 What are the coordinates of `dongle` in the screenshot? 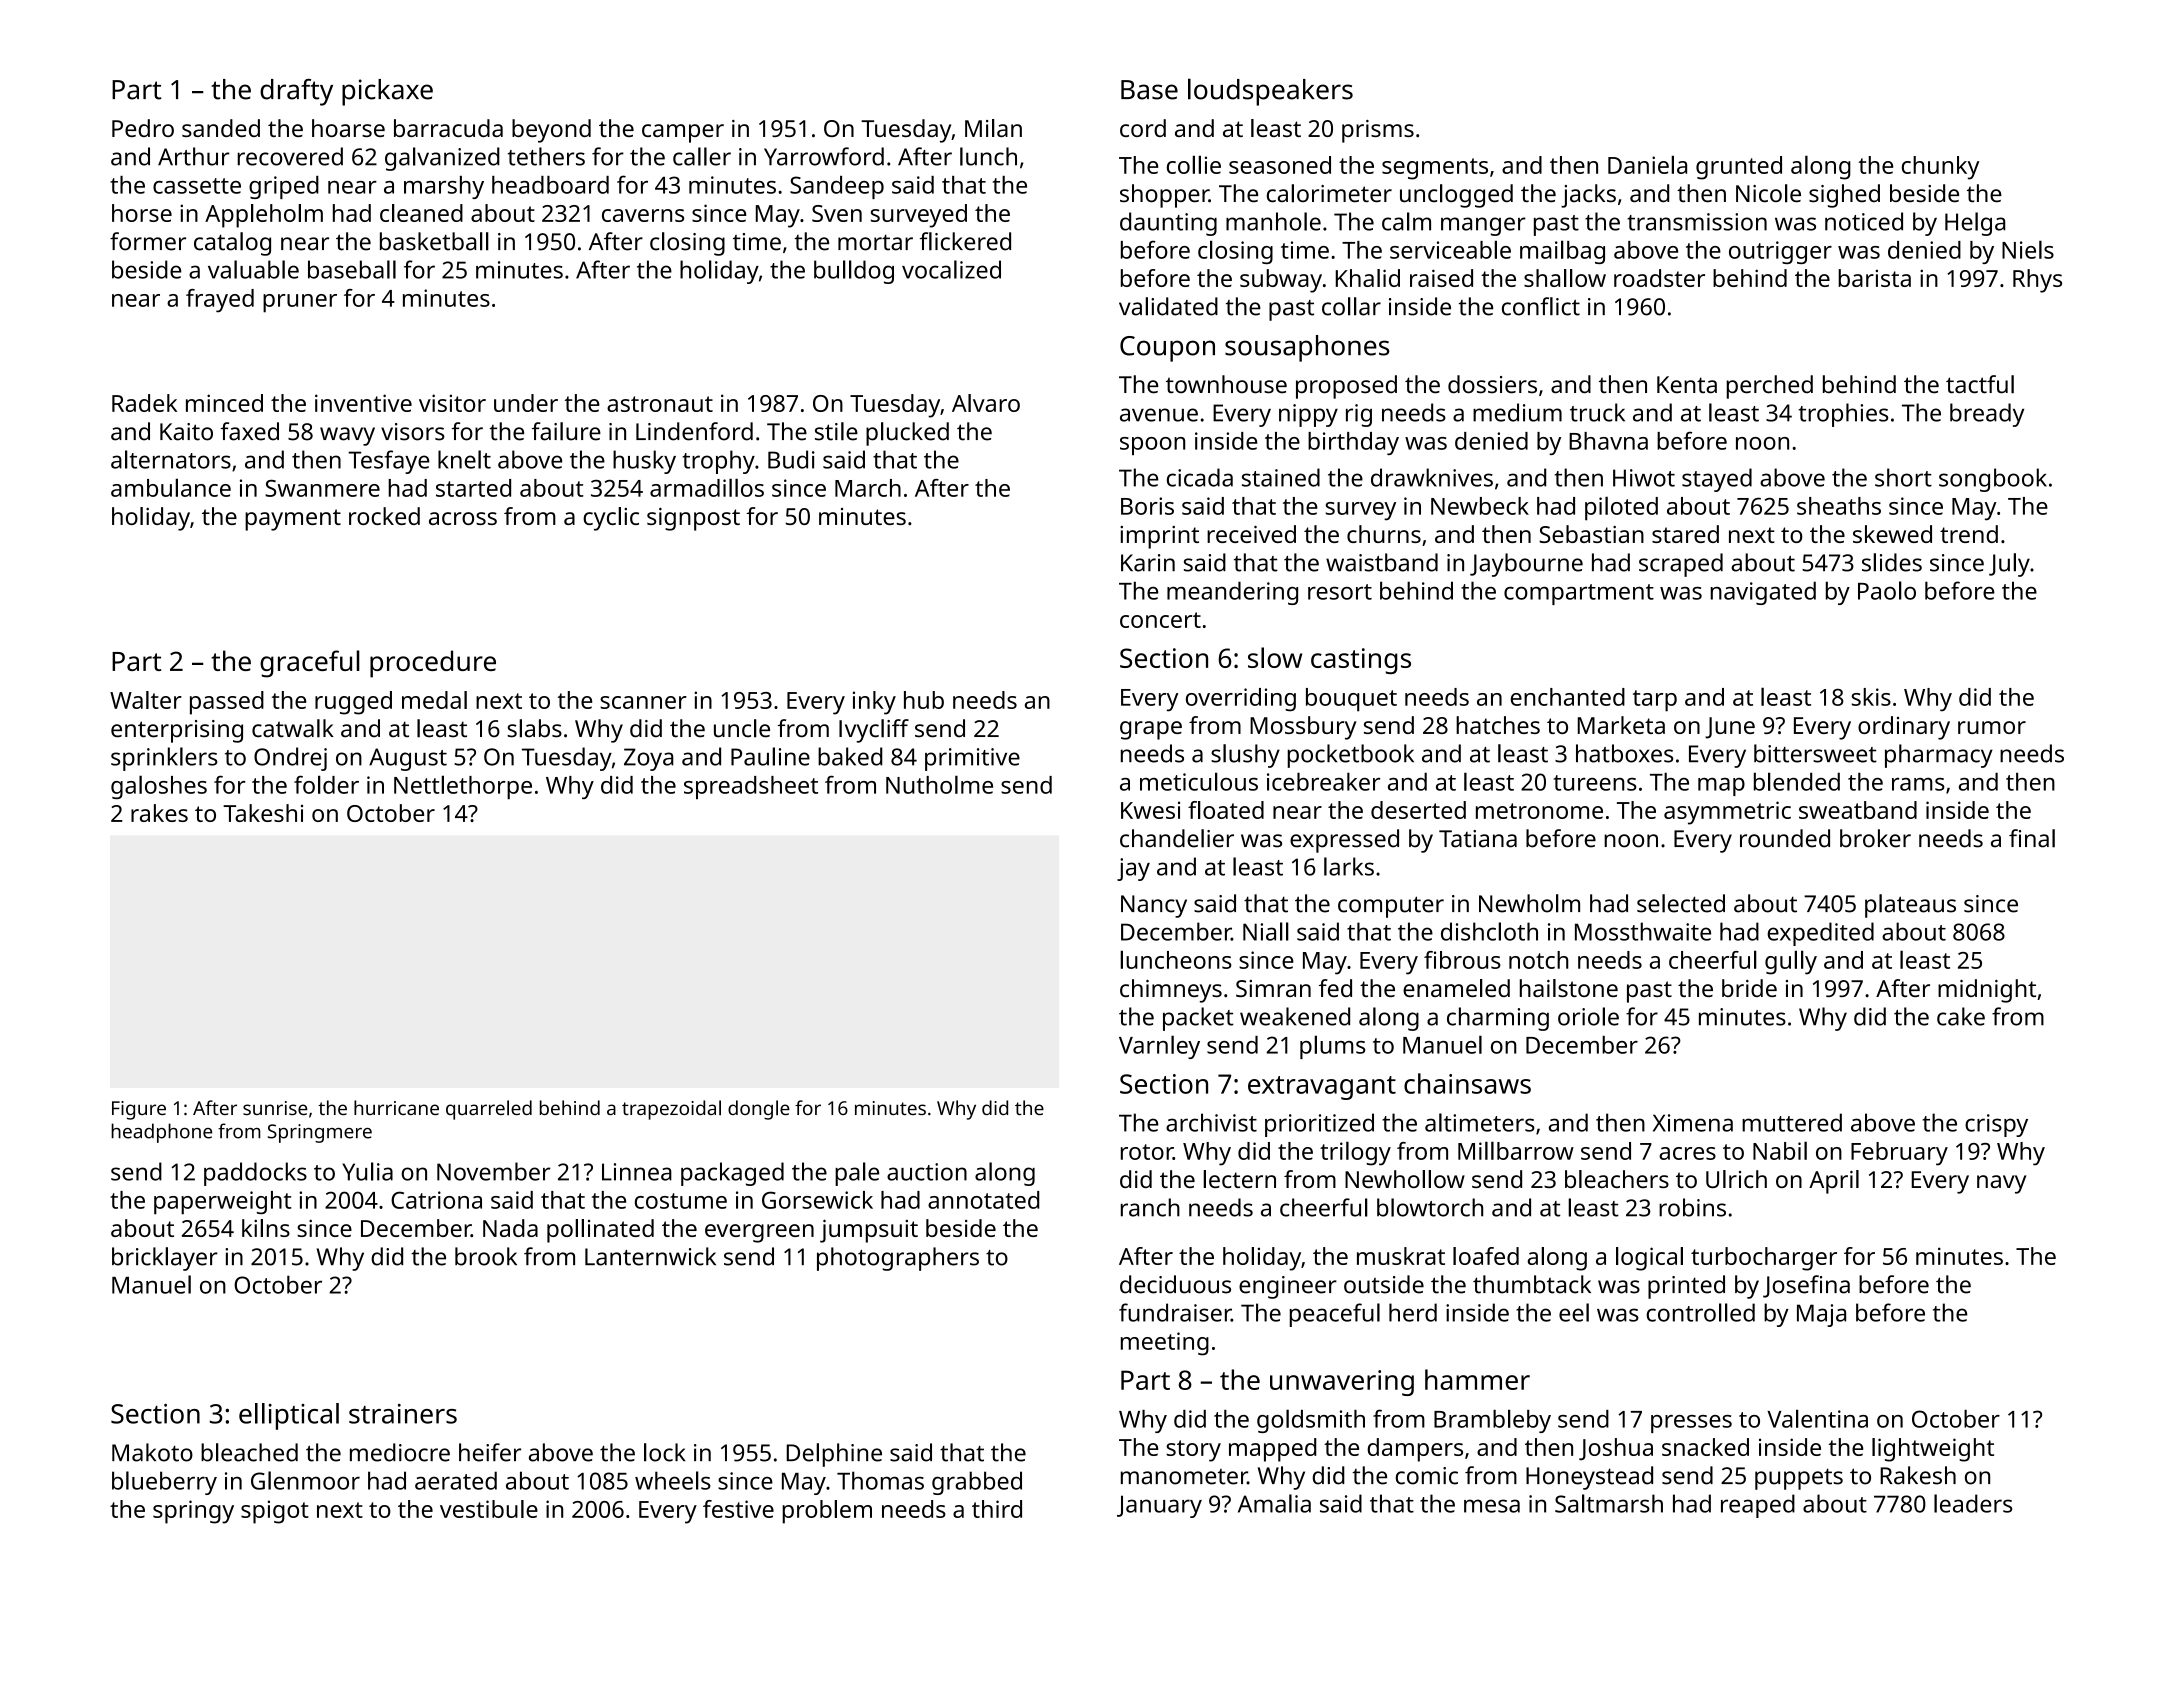 It's located at (759, 1110).
